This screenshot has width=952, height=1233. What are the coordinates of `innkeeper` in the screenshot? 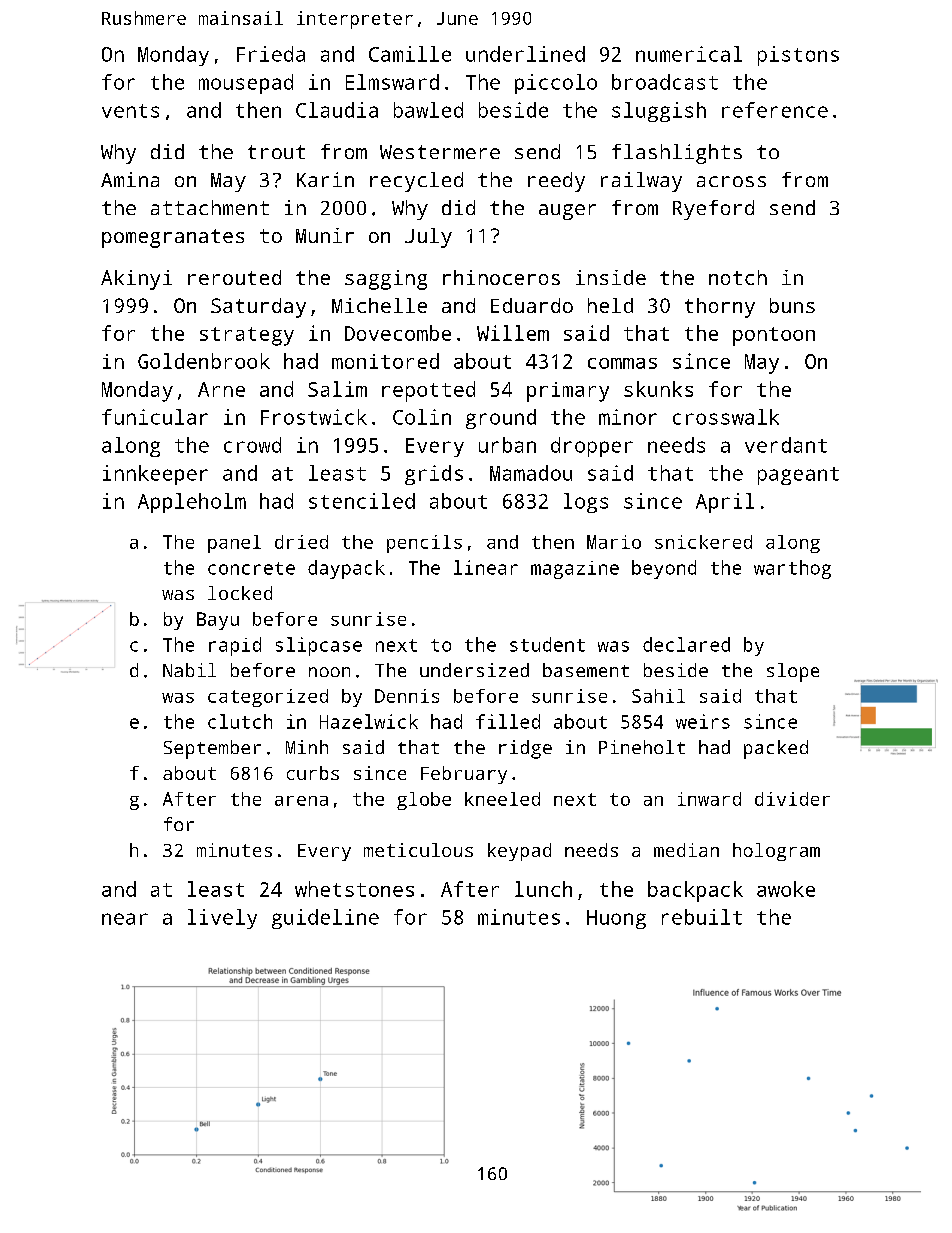 It's located at (155, 475).
